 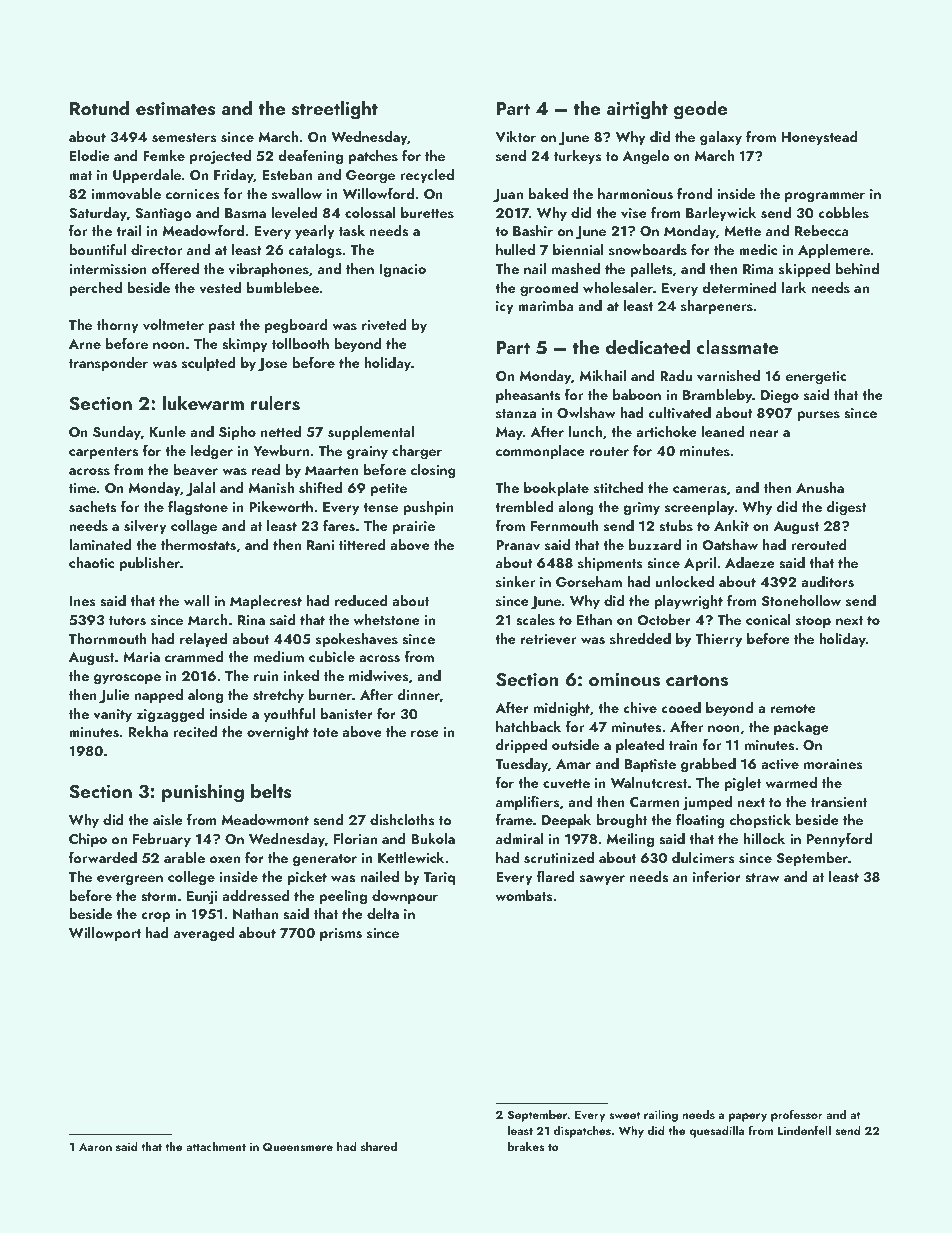 What do you see at coordinates (508, 196) in the image?
I see `Juan` at bounding box center [508, 196].
